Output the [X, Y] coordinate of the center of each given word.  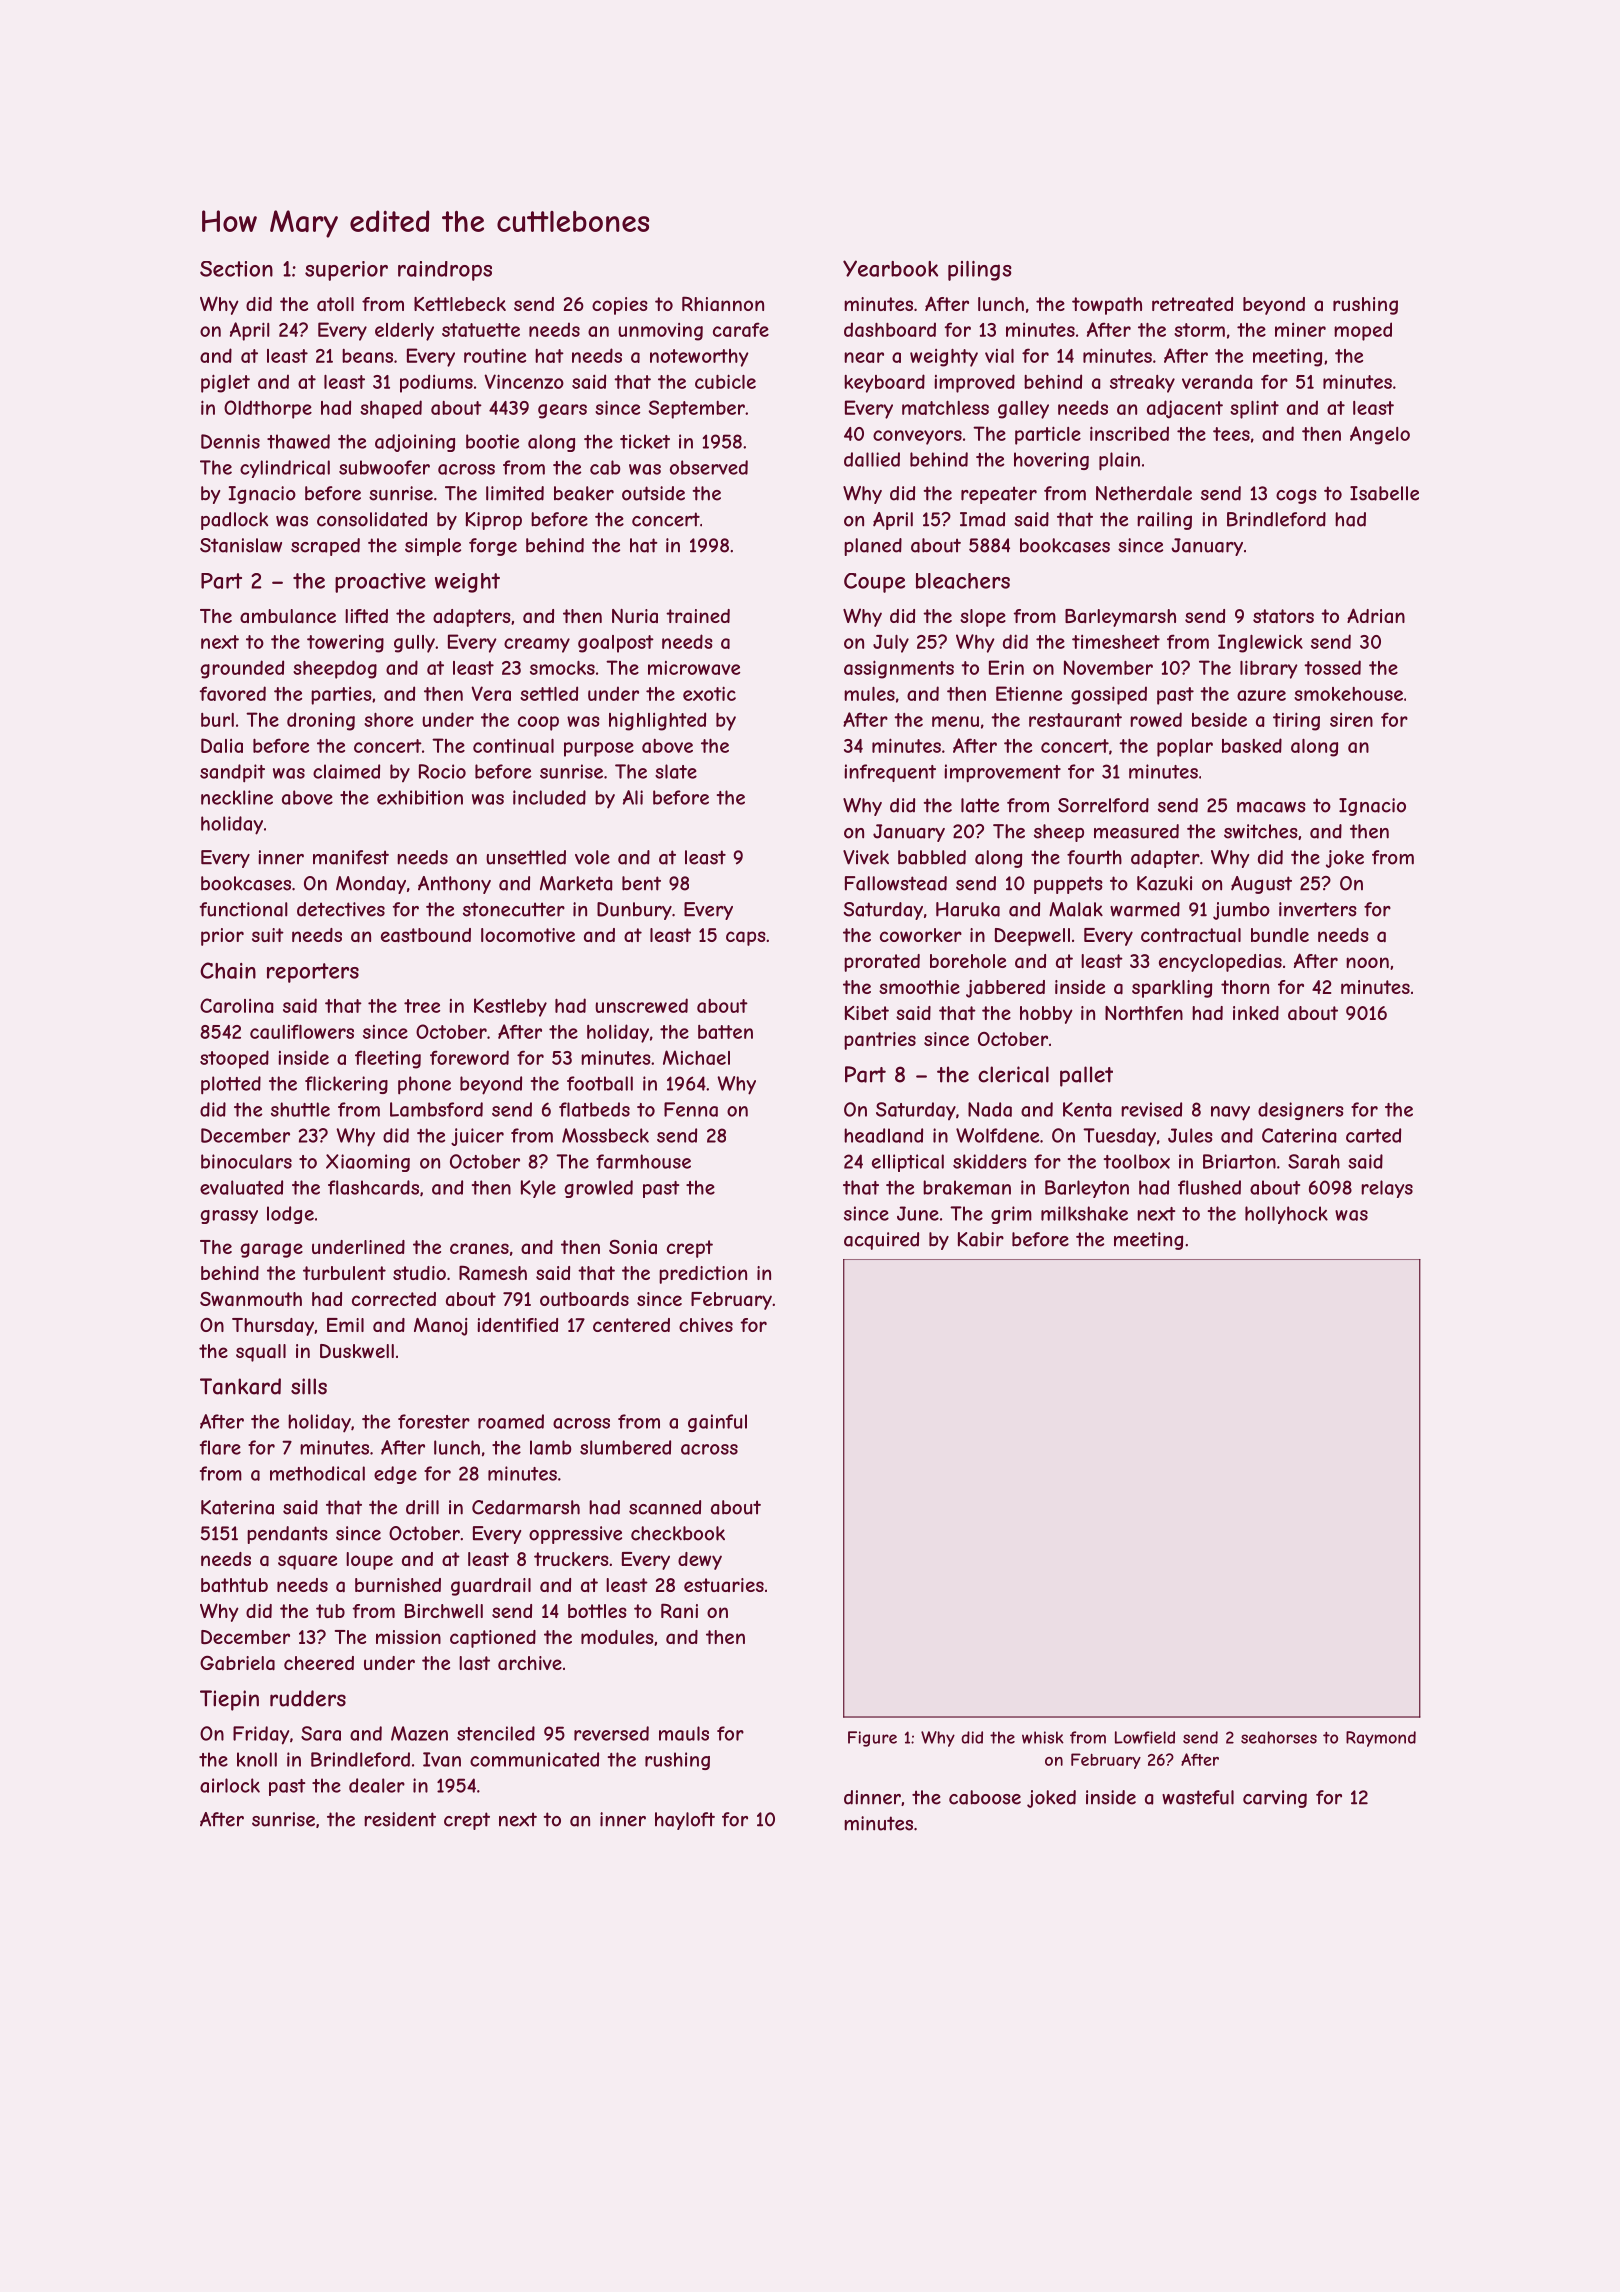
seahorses [1279, 1737]
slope [983, 618]
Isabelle [1384, 493]
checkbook [678, 1533]
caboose [985, 1797]
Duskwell [357, 1351]
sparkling [1172, 989]
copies [620, 306]
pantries [880, 1041]
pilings [980, 271]
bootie [492, 441]
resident [400, 1819]
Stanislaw [241, 545]
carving [1275, 1799]
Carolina [236, 1005]
